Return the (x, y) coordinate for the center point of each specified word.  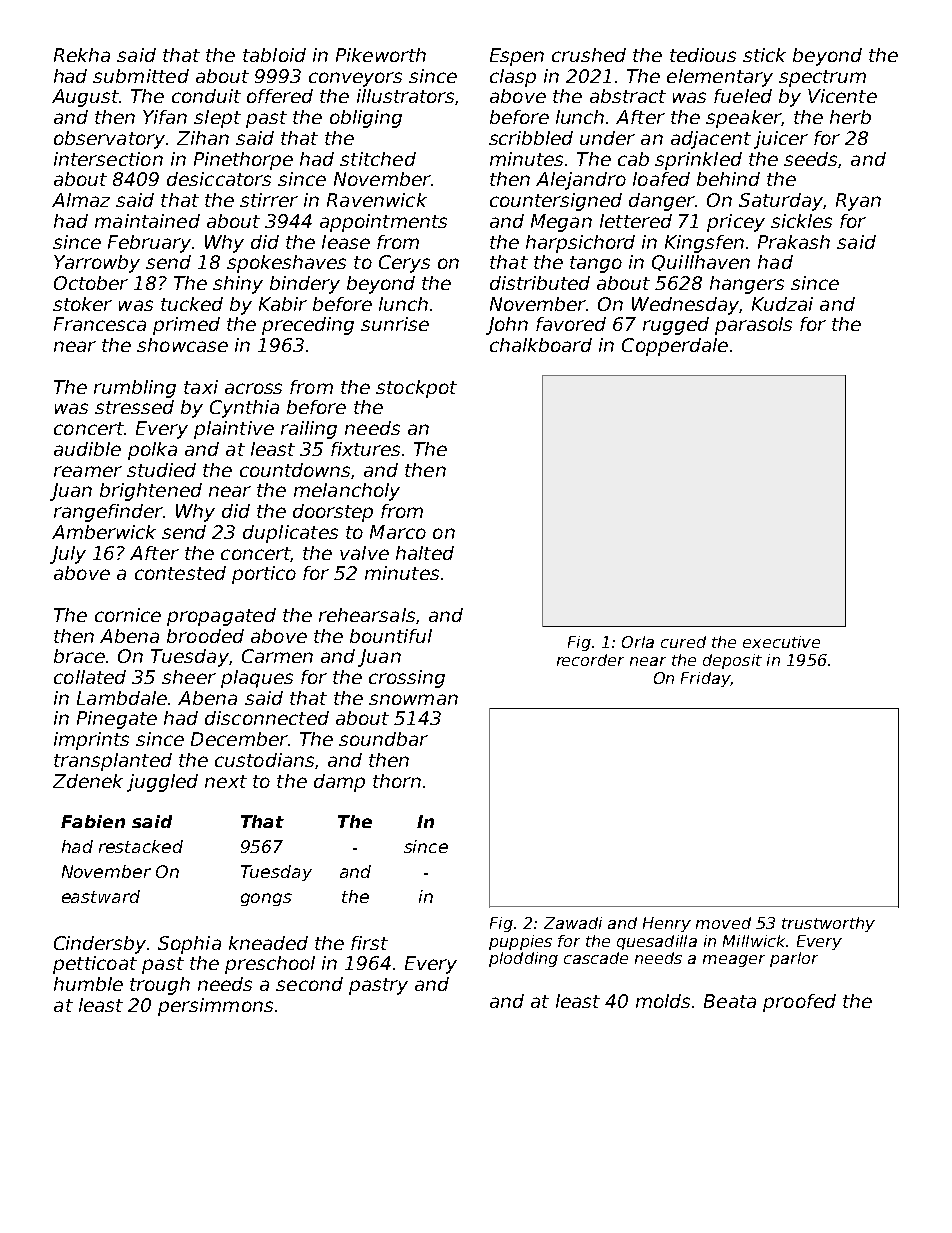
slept (217, 119)
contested (180, 573)
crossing (407, 679)
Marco (398, 532)
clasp (513, 78)
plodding (523, 959)
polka (152, 451)
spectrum (822, 78)
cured (683, 642)
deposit (732, 661)
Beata (730, 1001)
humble (88, 984)
